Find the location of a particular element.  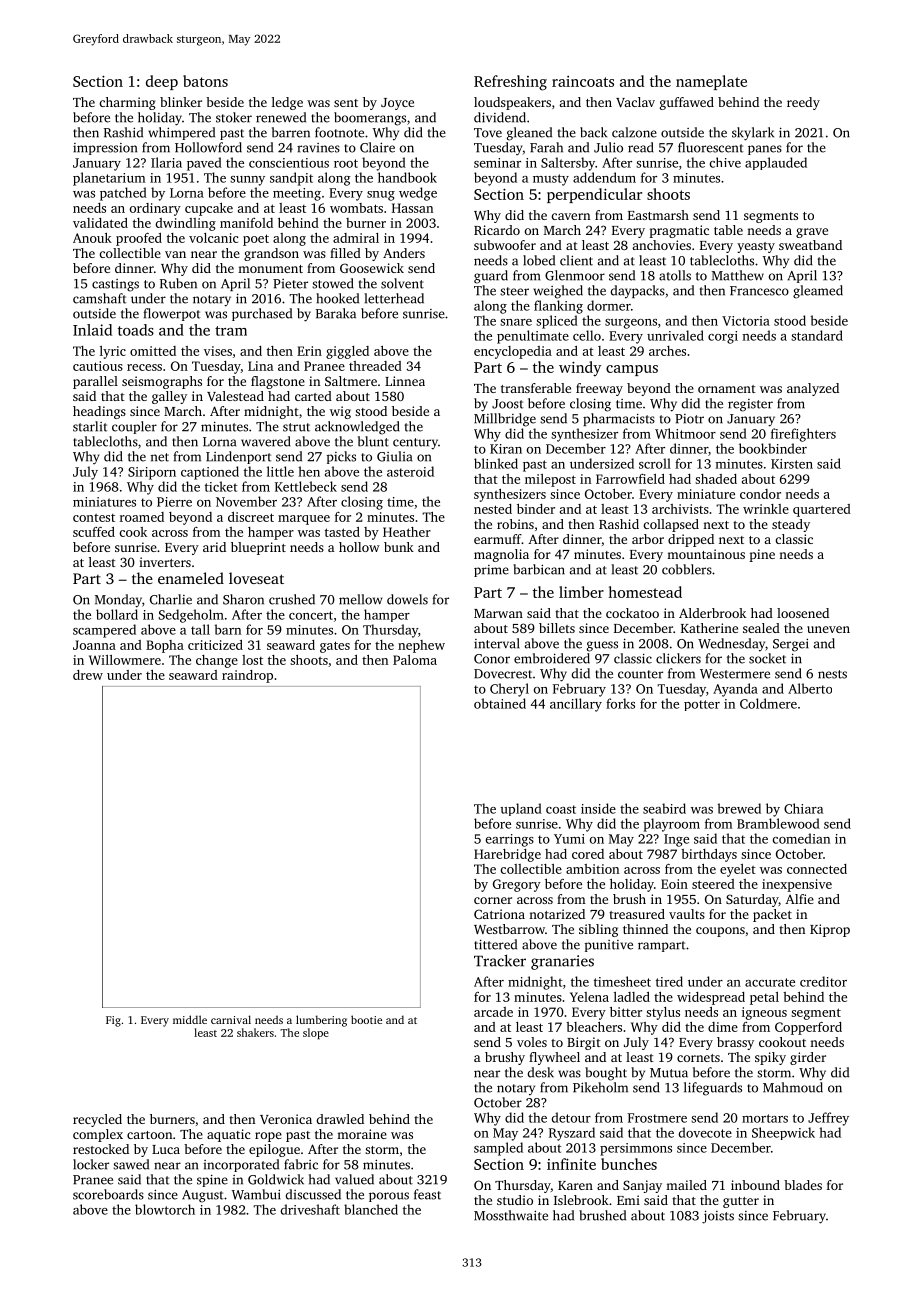

Joyce is located at coordinates (397, 104).
